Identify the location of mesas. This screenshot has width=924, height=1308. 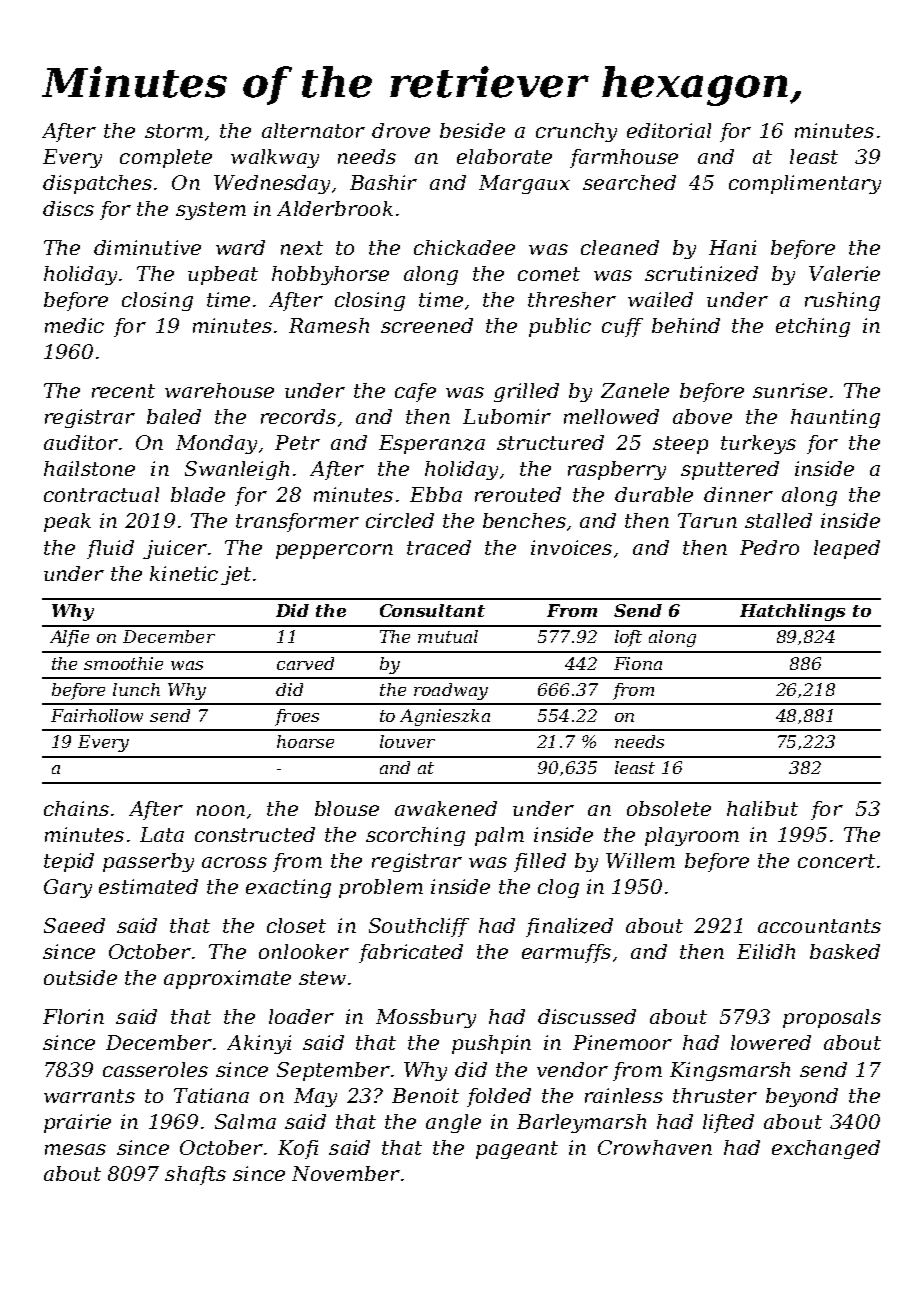
(75, 1149).
